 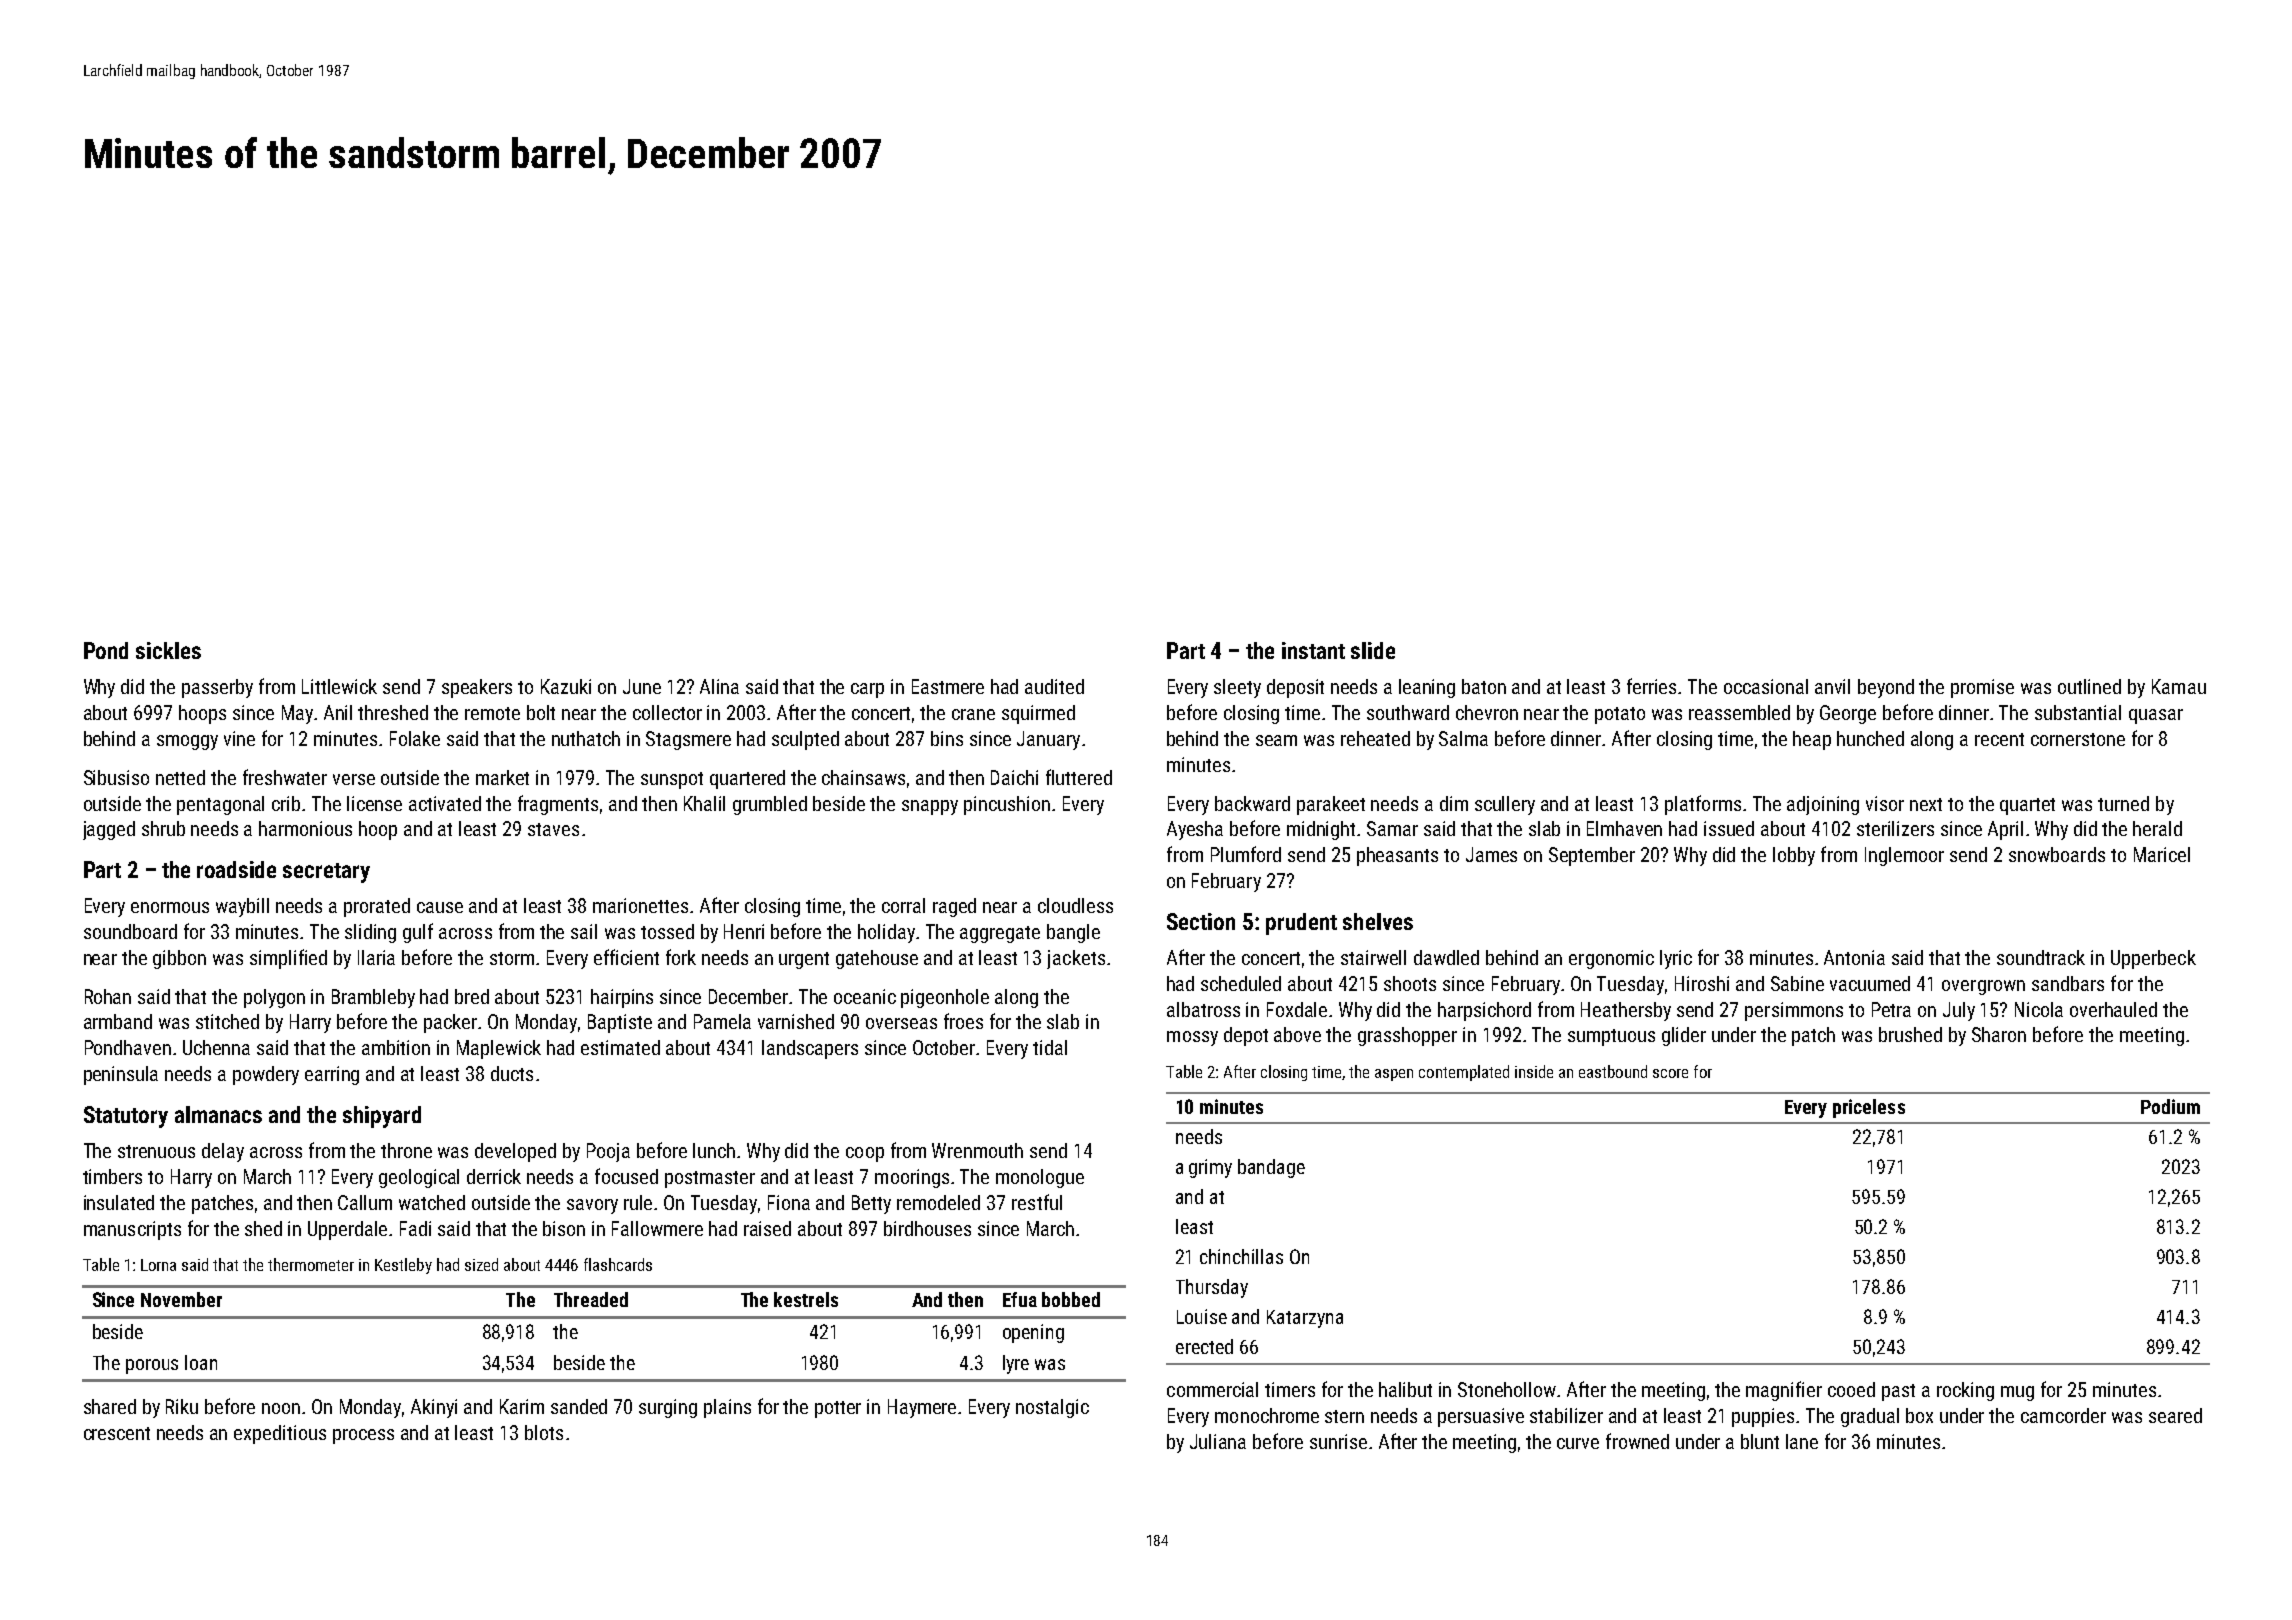 I want to click on sandbars, so click(x=2068, y=983).
